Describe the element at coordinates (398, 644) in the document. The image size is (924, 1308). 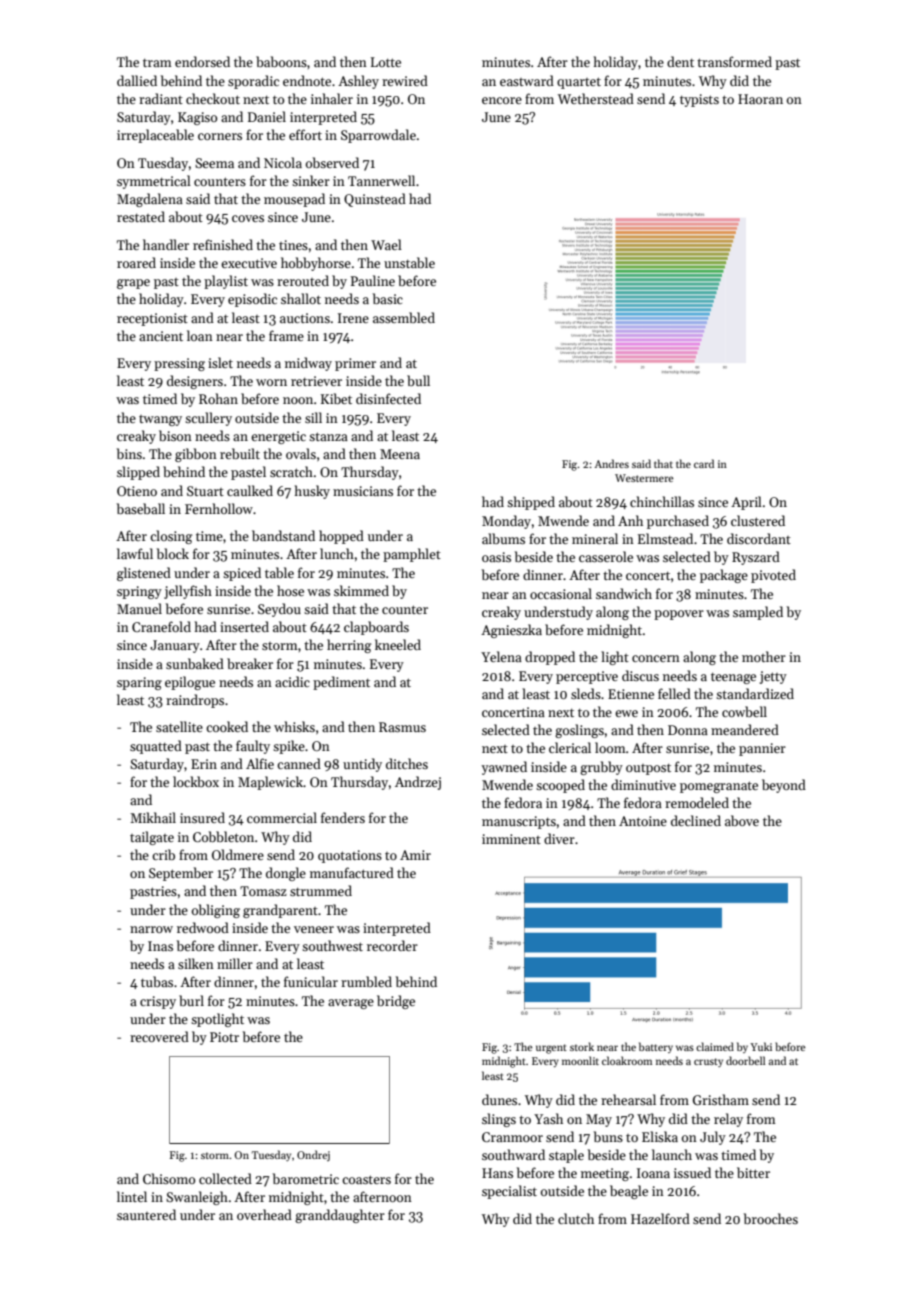
I see `kneeled` at that location.
